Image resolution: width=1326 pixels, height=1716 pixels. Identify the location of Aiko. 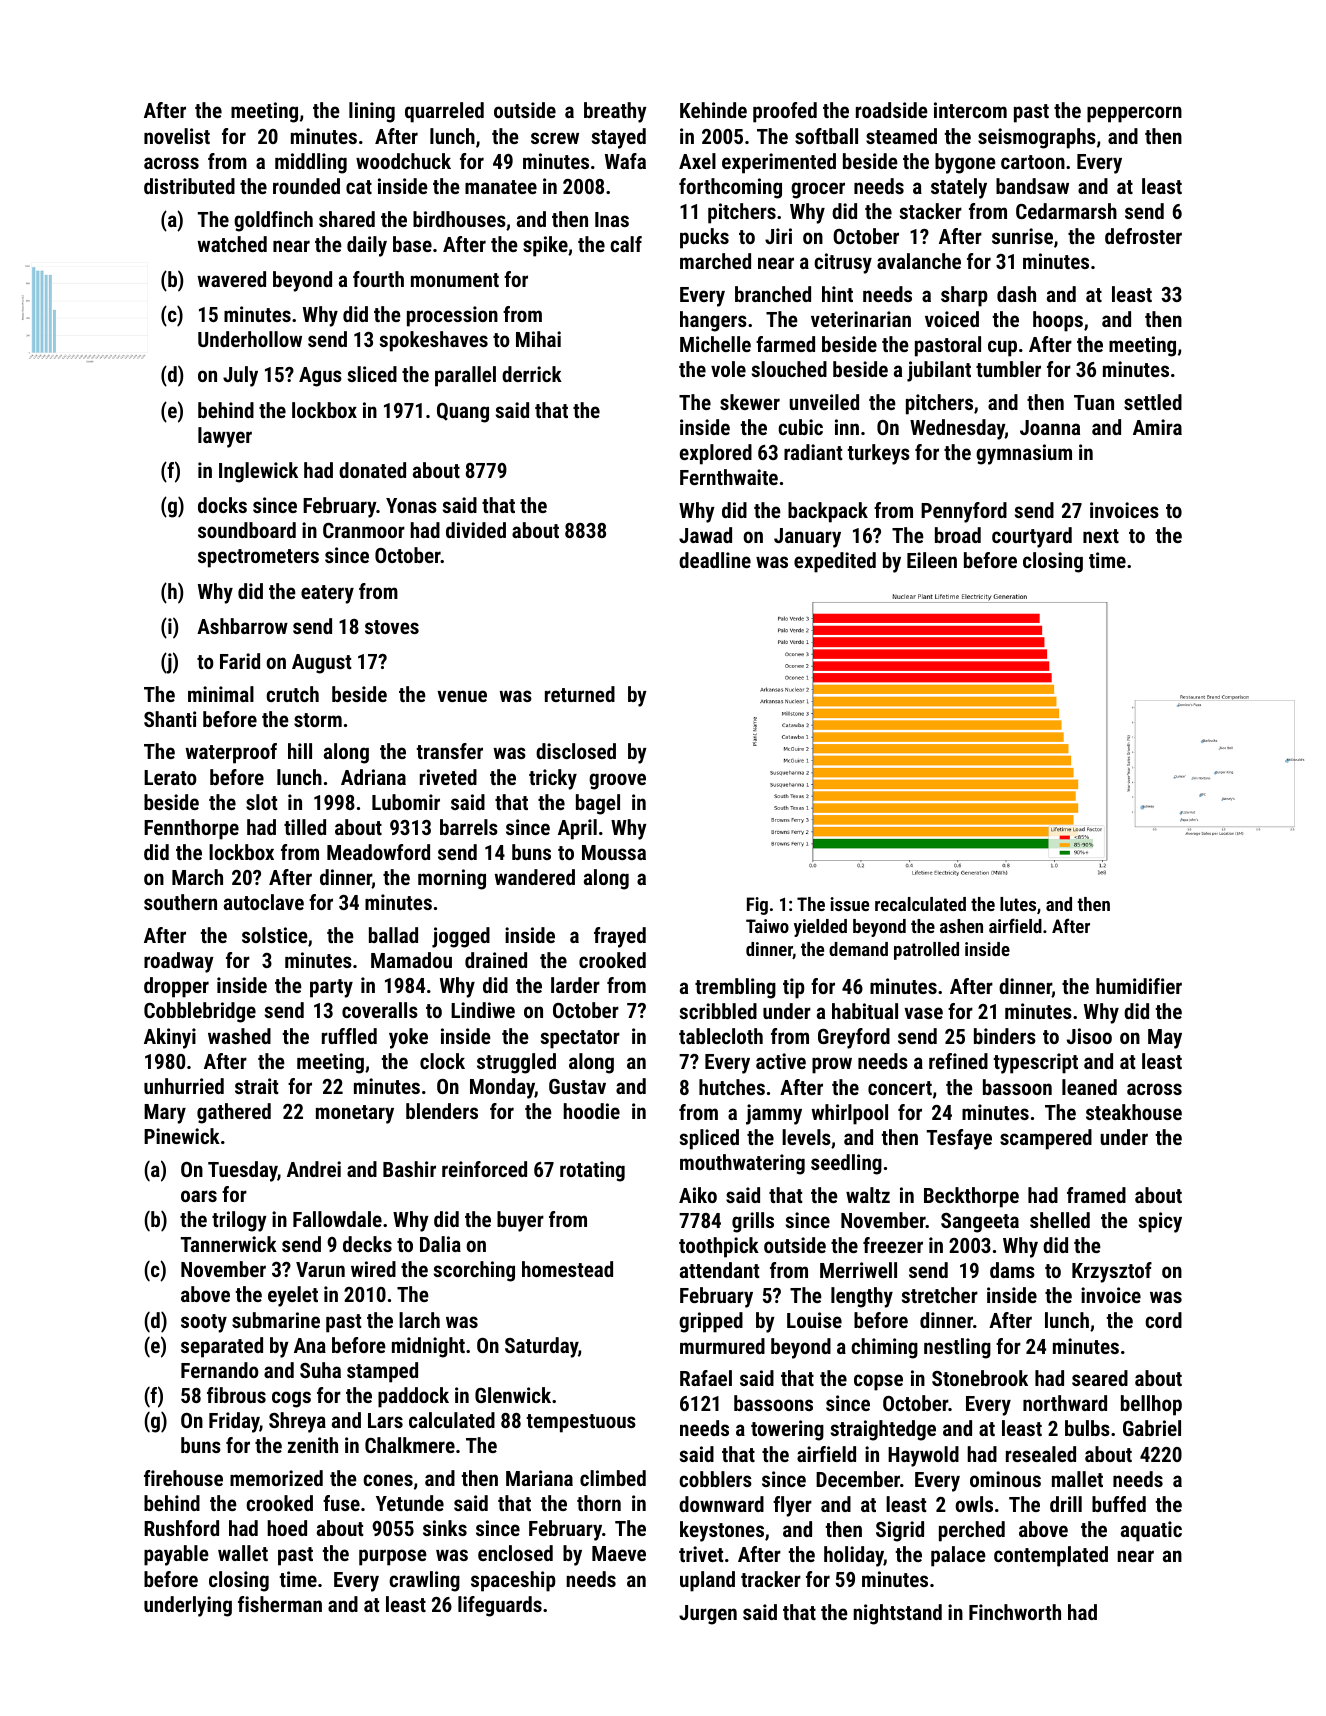
(698, 1195).
